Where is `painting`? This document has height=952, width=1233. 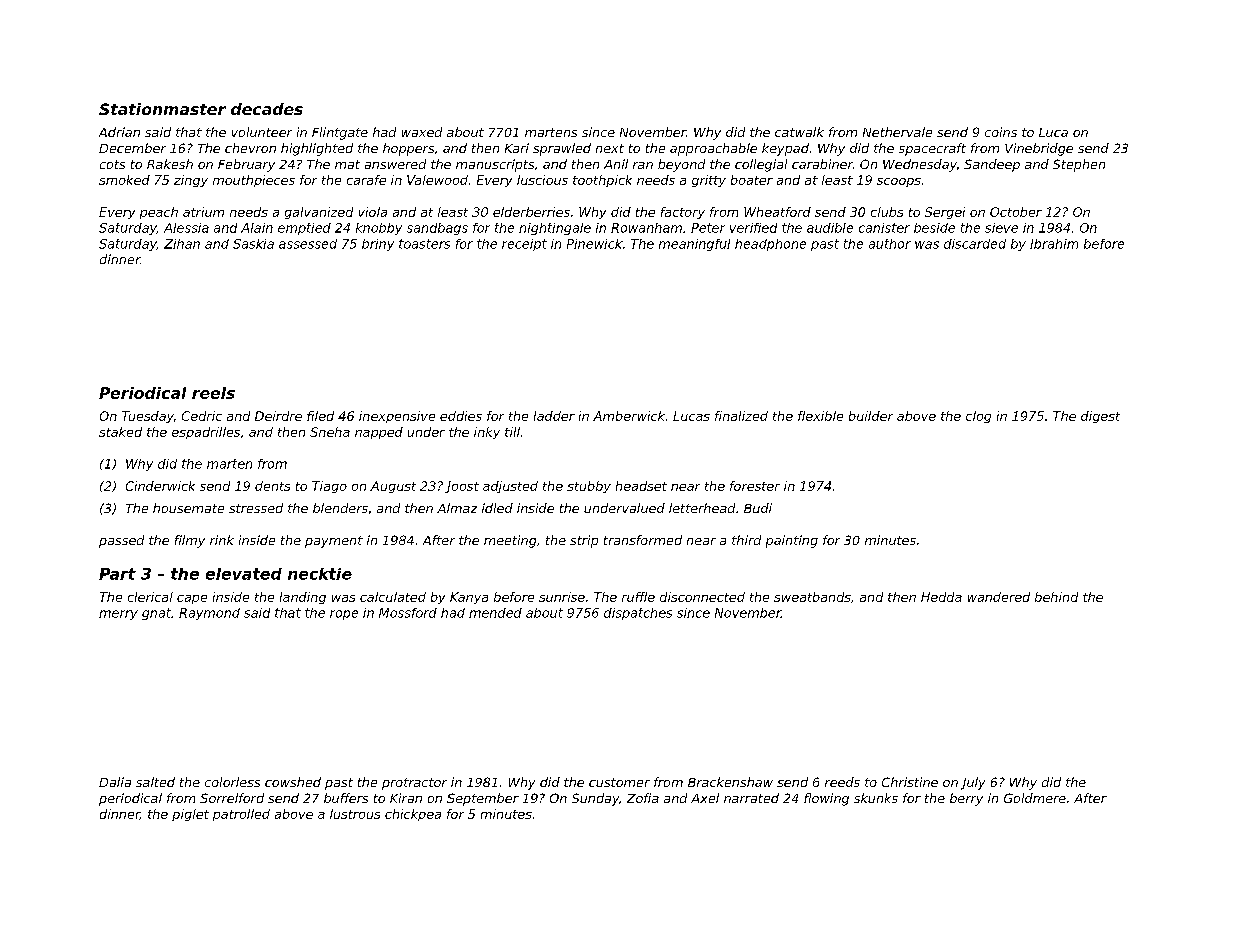
painting is located at coordinates (792, 541).
